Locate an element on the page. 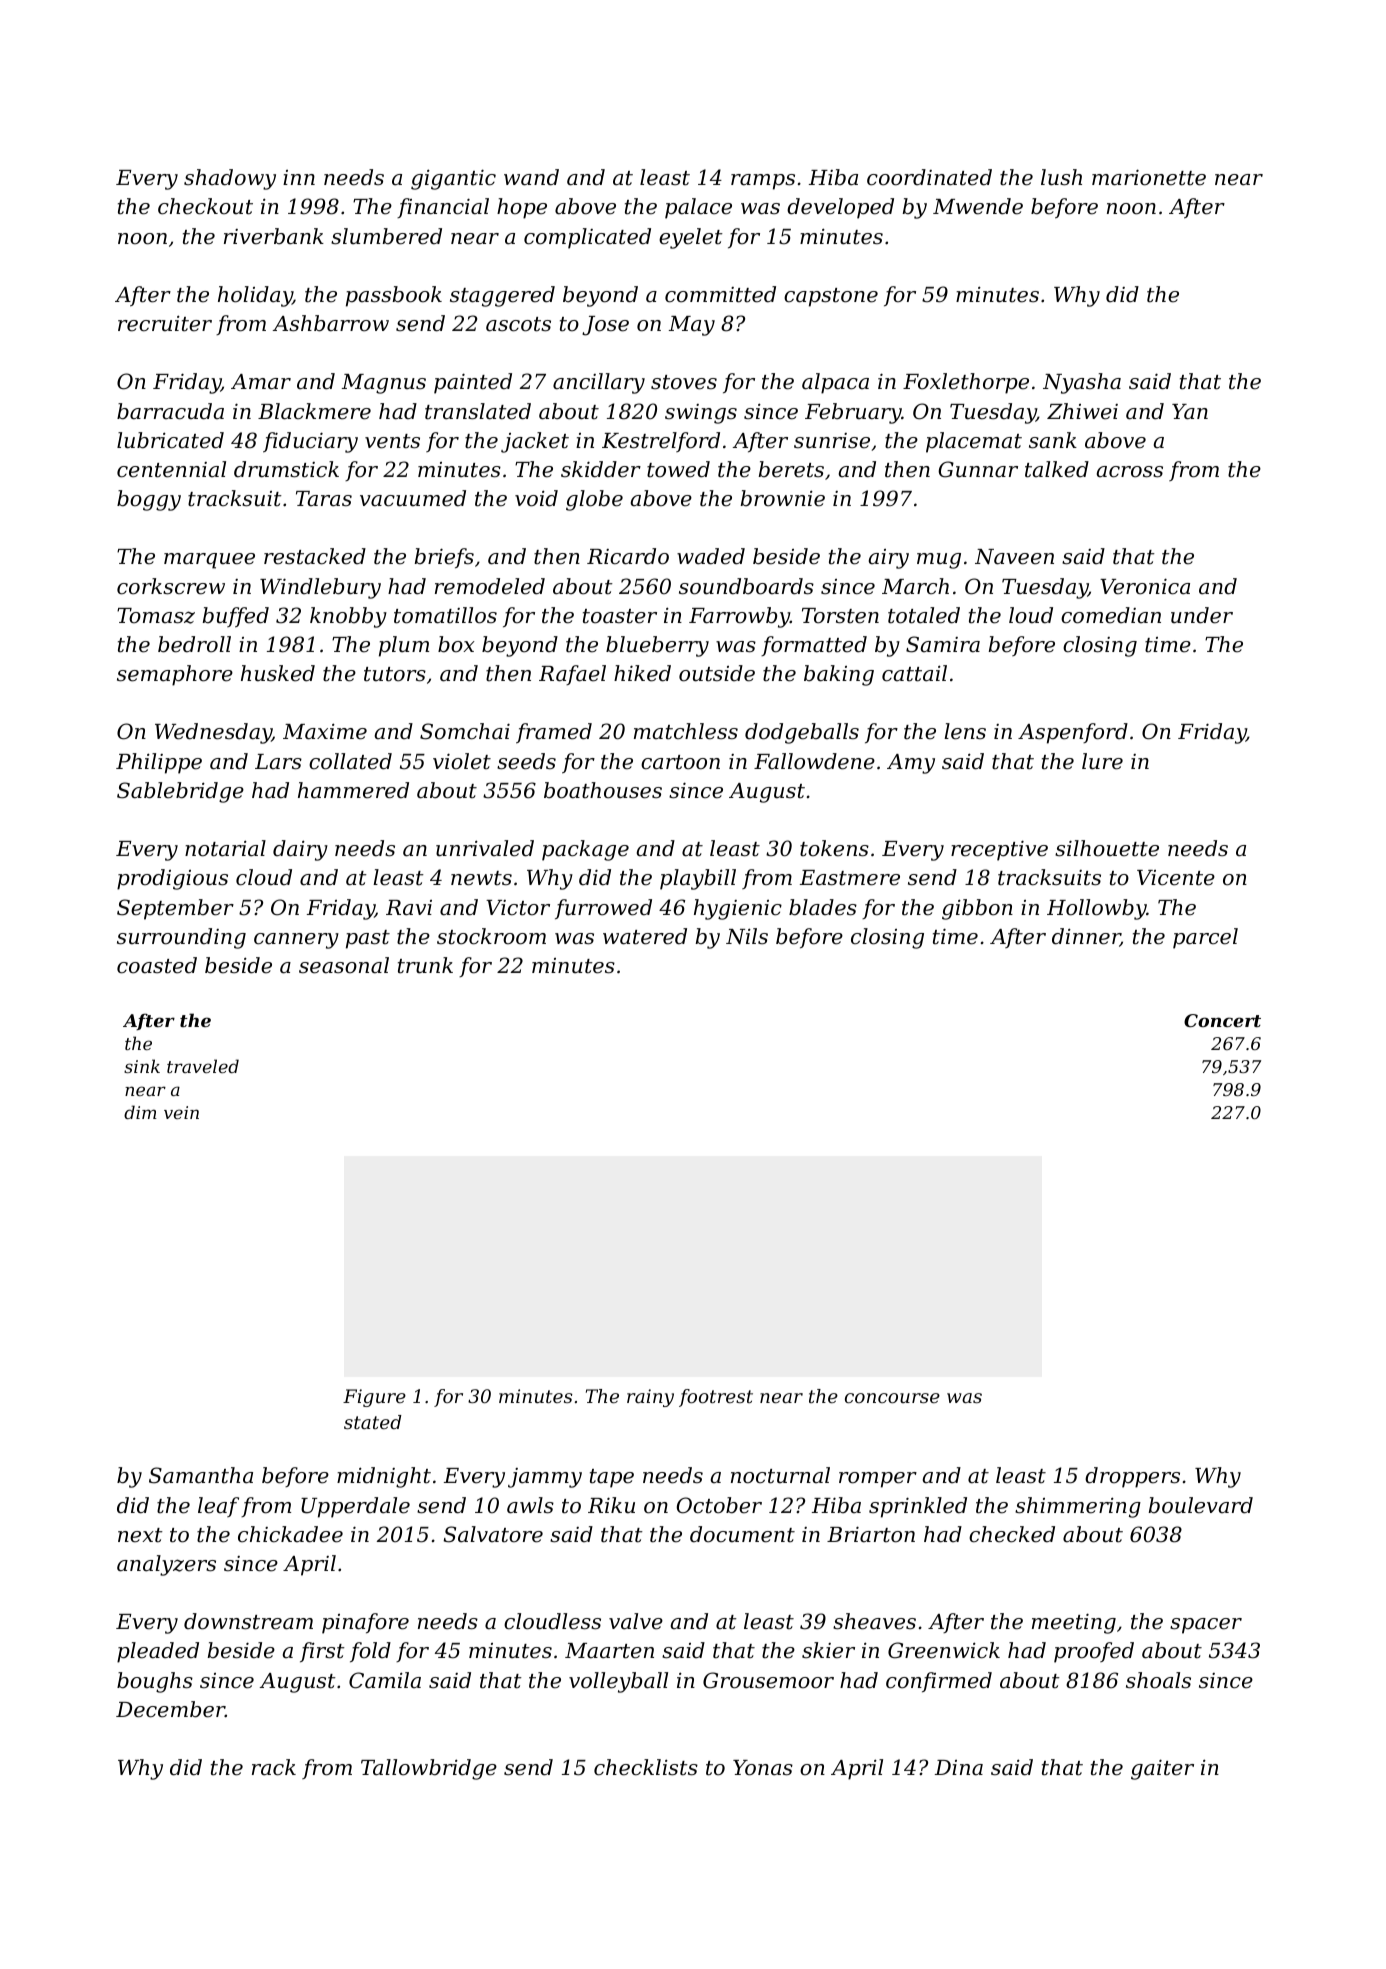  spacer is located at coordinates (1206, 1626).
